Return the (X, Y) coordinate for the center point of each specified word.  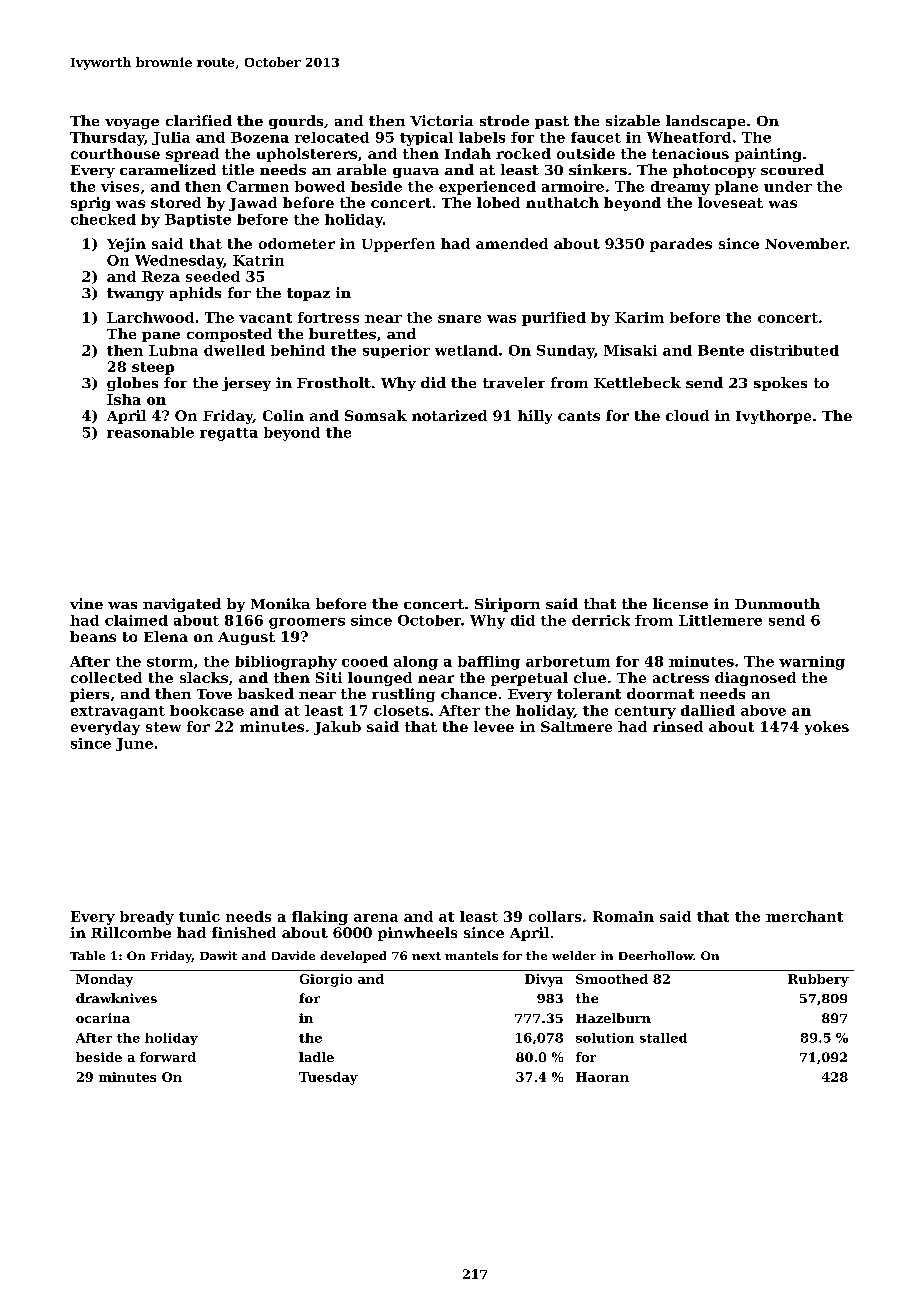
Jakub (337, 728)
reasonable (150, 432)
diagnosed (755, 679)
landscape (705, 122)
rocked (523, 153)
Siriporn (507, 605)
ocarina (103, 1018)
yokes (827, 728)
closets (401, 710)
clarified (199, 120)
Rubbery (818, 980)
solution (605, 1038)
